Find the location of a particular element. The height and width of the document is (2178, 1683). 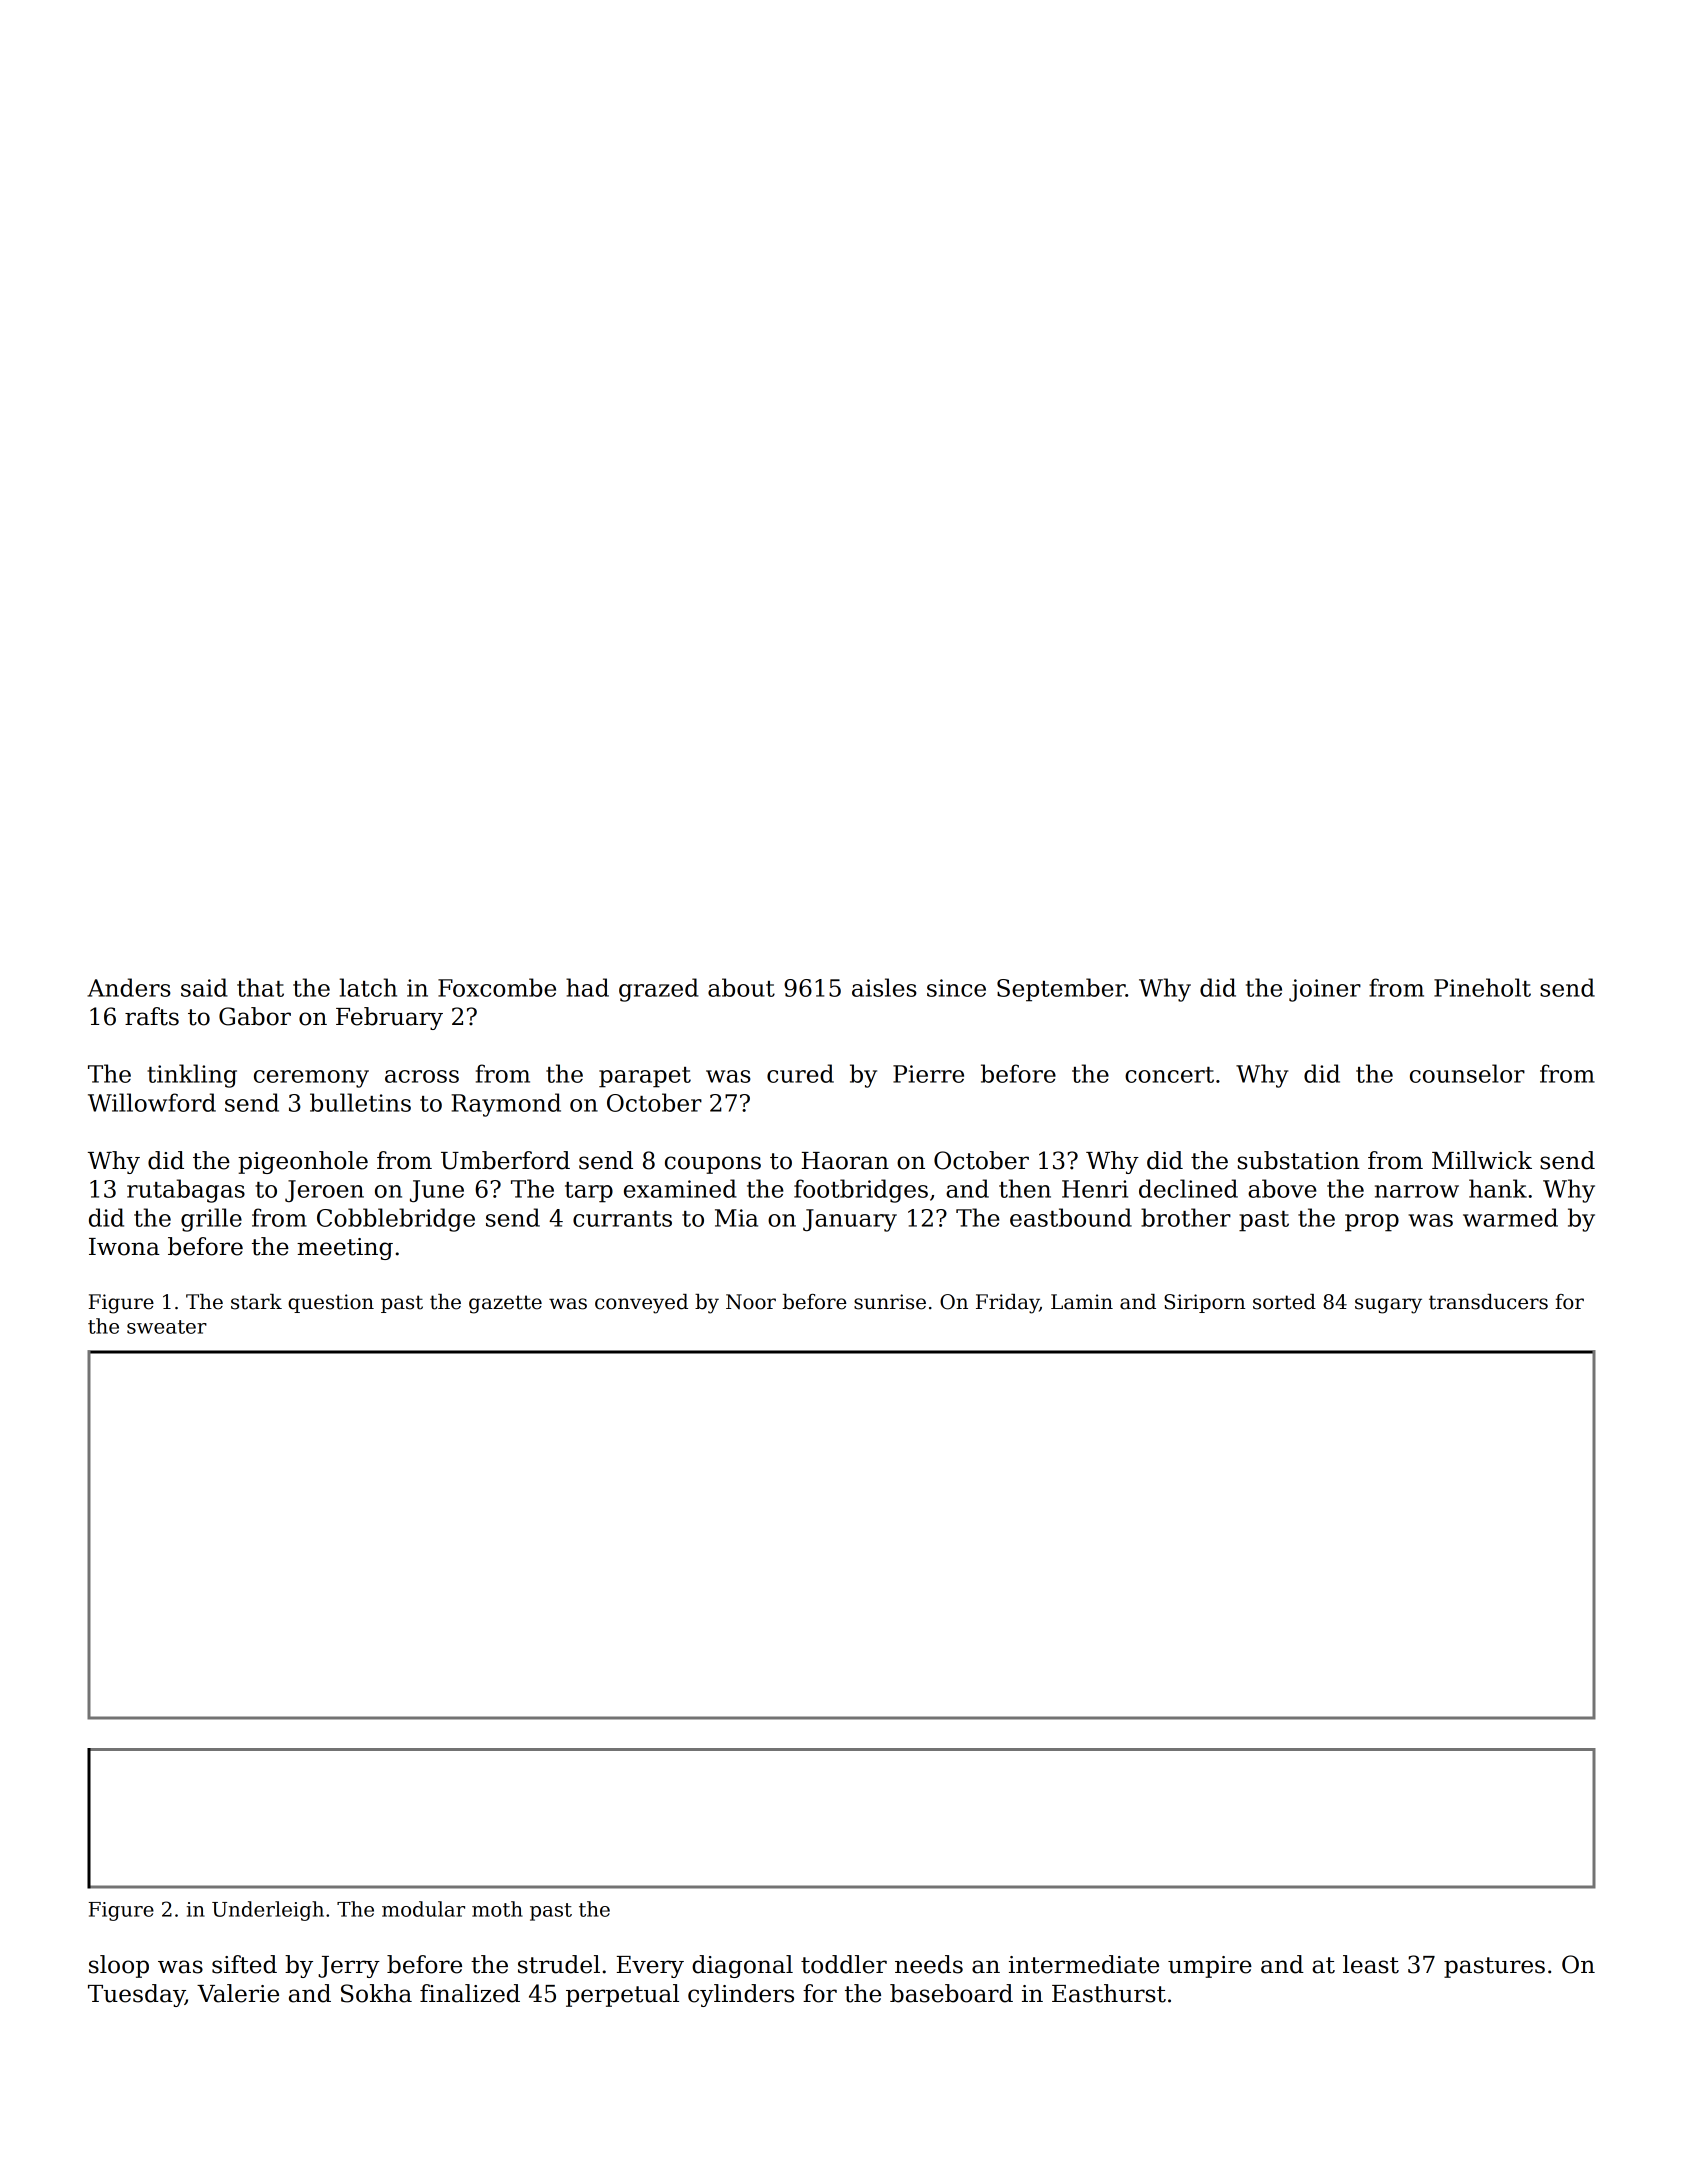

Pineholt is located at coordinates (1482, 987).
